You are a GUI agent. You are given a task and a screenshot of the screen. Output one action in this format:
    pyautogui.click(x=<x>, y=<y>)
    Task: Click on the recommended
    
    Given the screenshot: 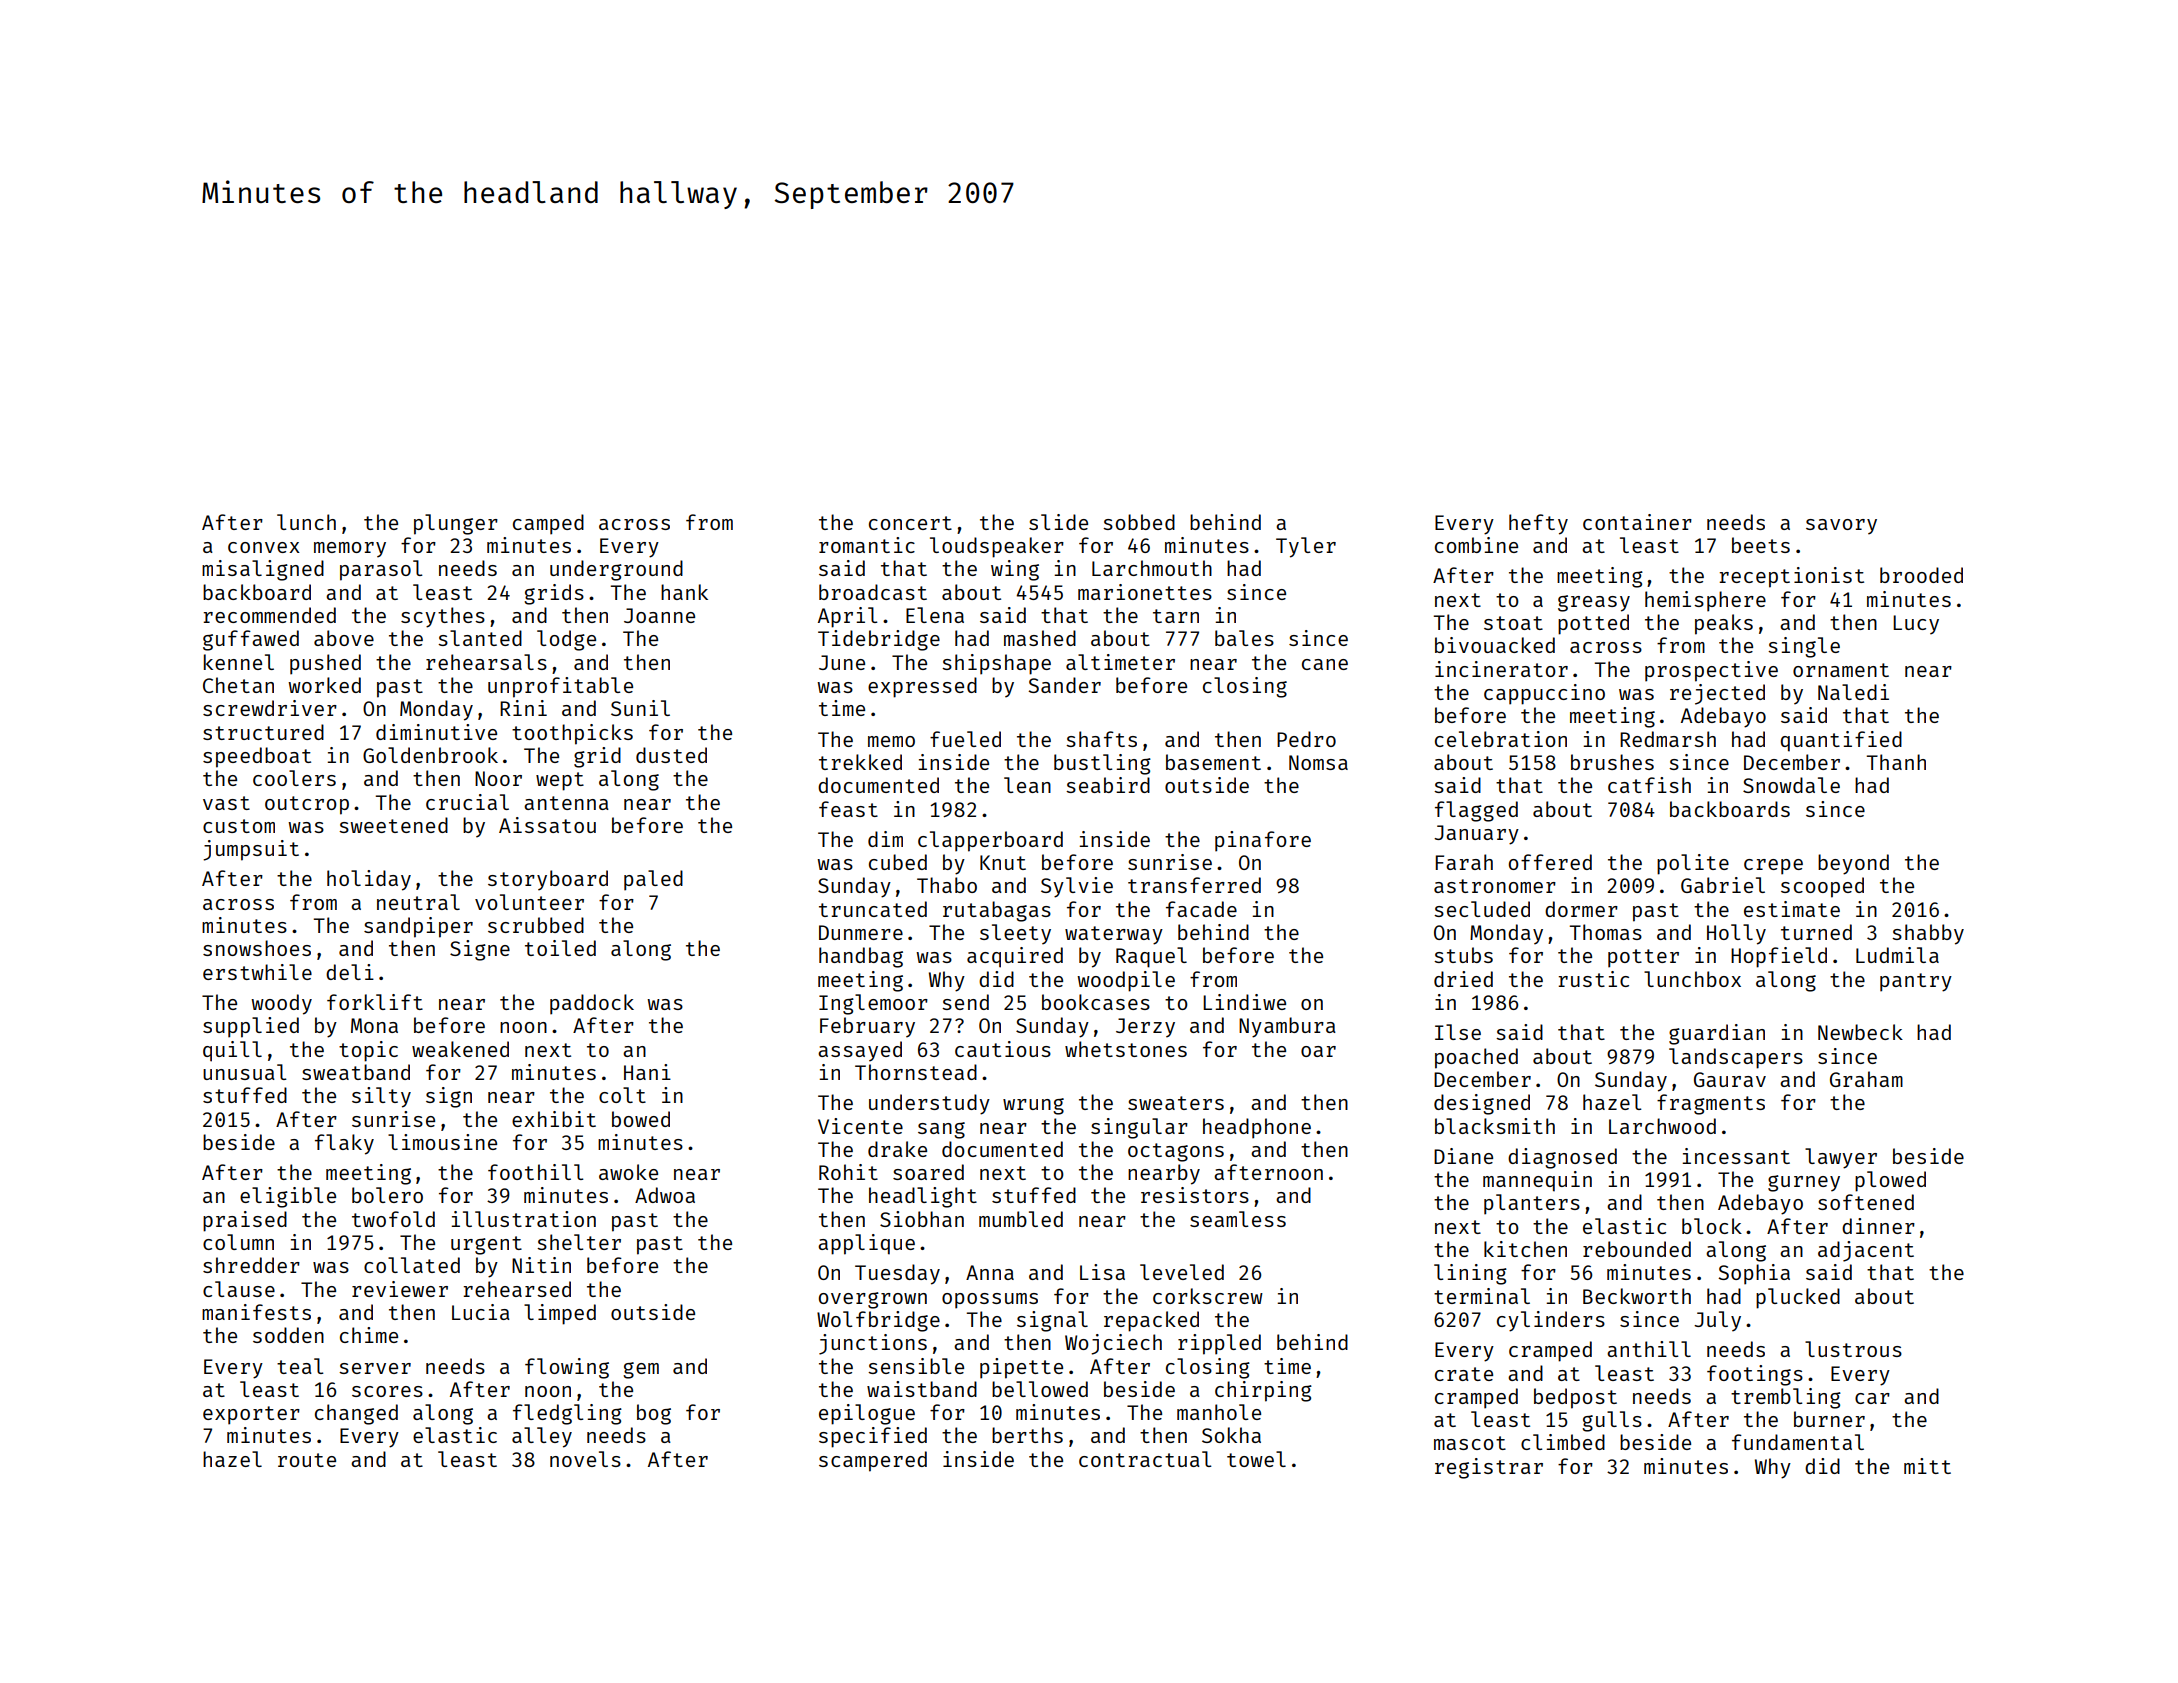 What is the action you would take?
    pyautogui.click(x=269, y=615)
